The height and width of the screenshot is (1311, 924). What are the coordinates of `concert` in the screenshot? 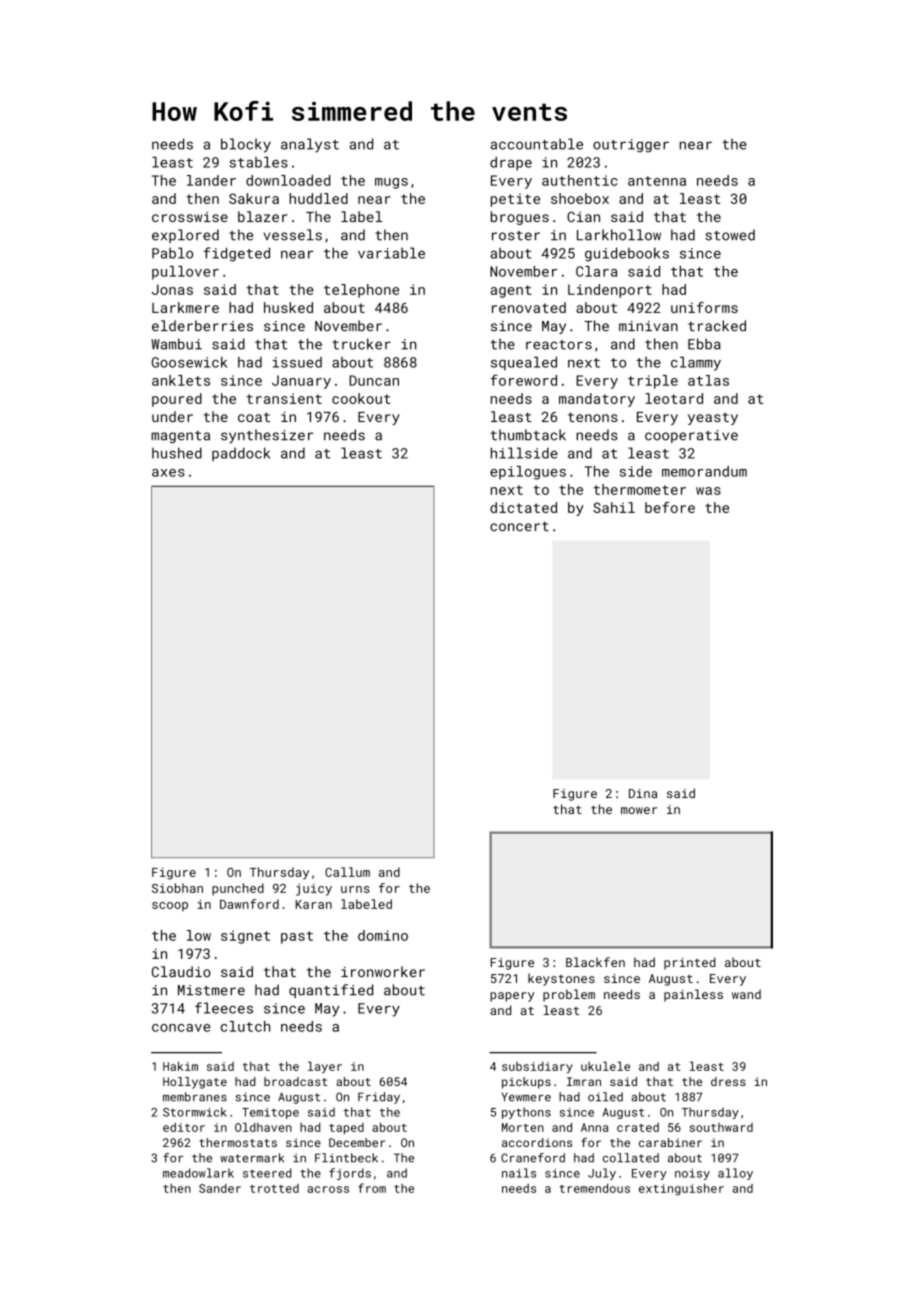 It's located at (519, 526).
